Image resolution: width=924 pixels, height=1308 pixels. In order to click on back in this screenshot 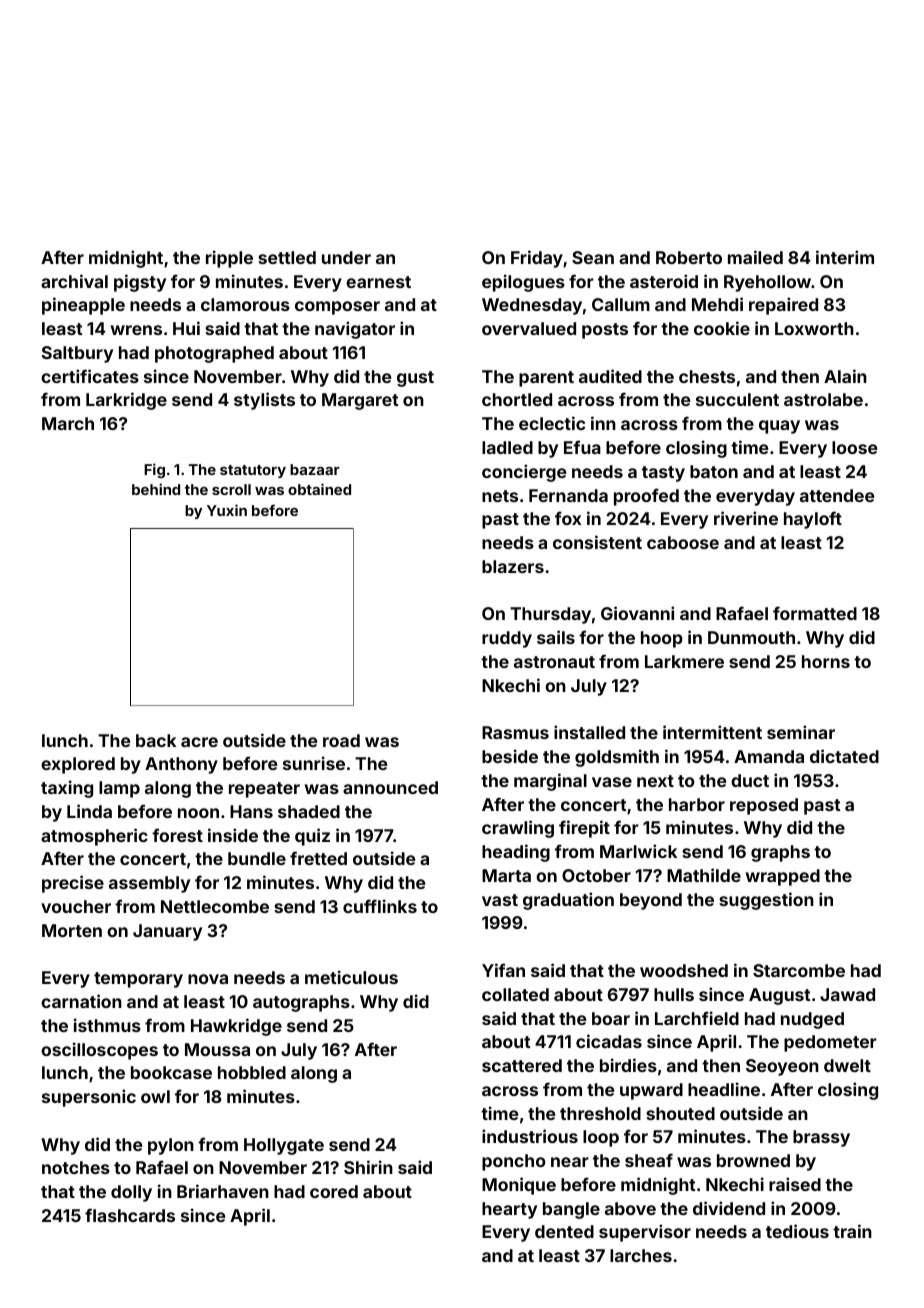, I will do `click(156, 740)`.
